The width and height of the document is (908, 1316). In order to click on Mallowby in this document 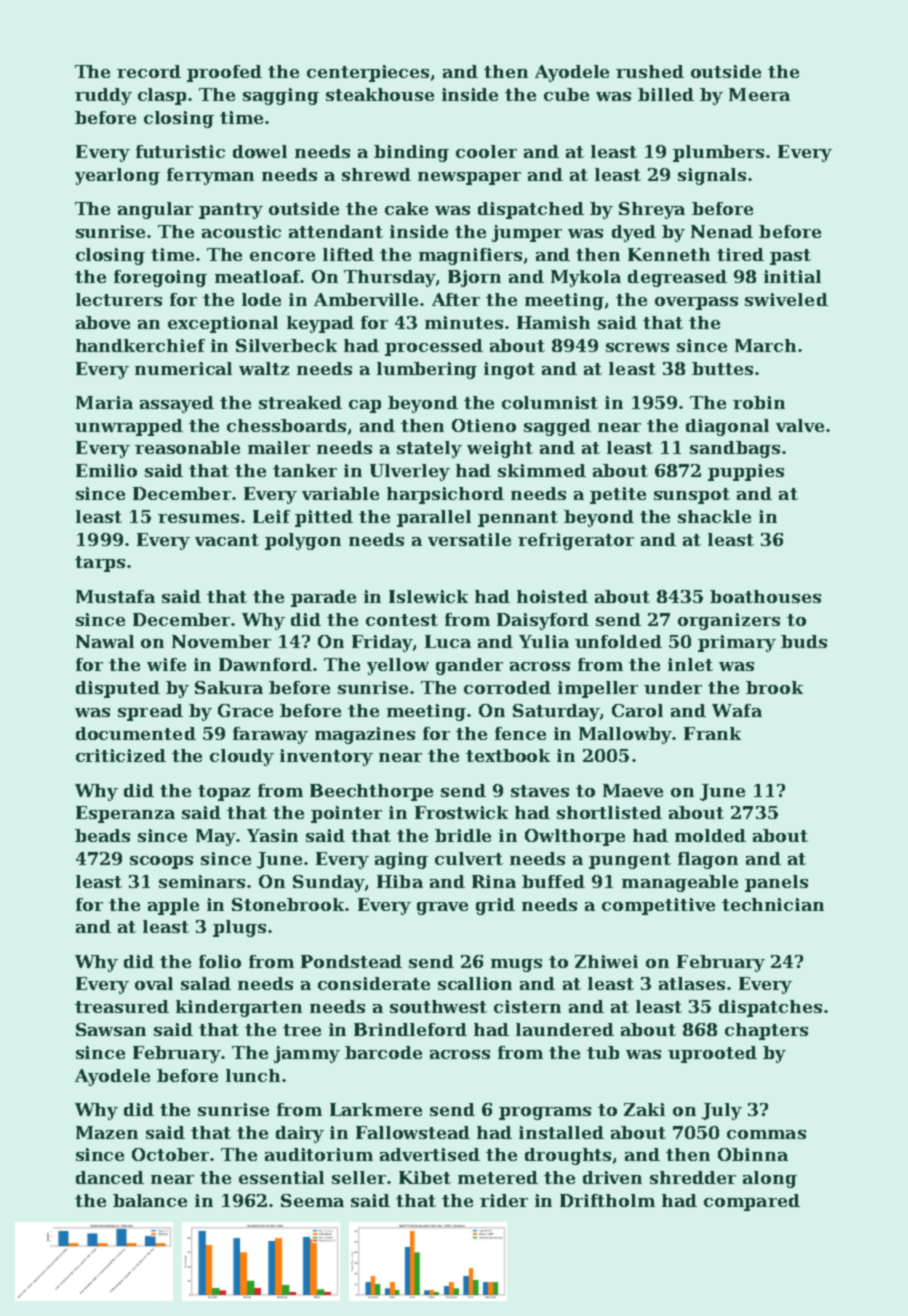, I will do `click(625, 735)`.
